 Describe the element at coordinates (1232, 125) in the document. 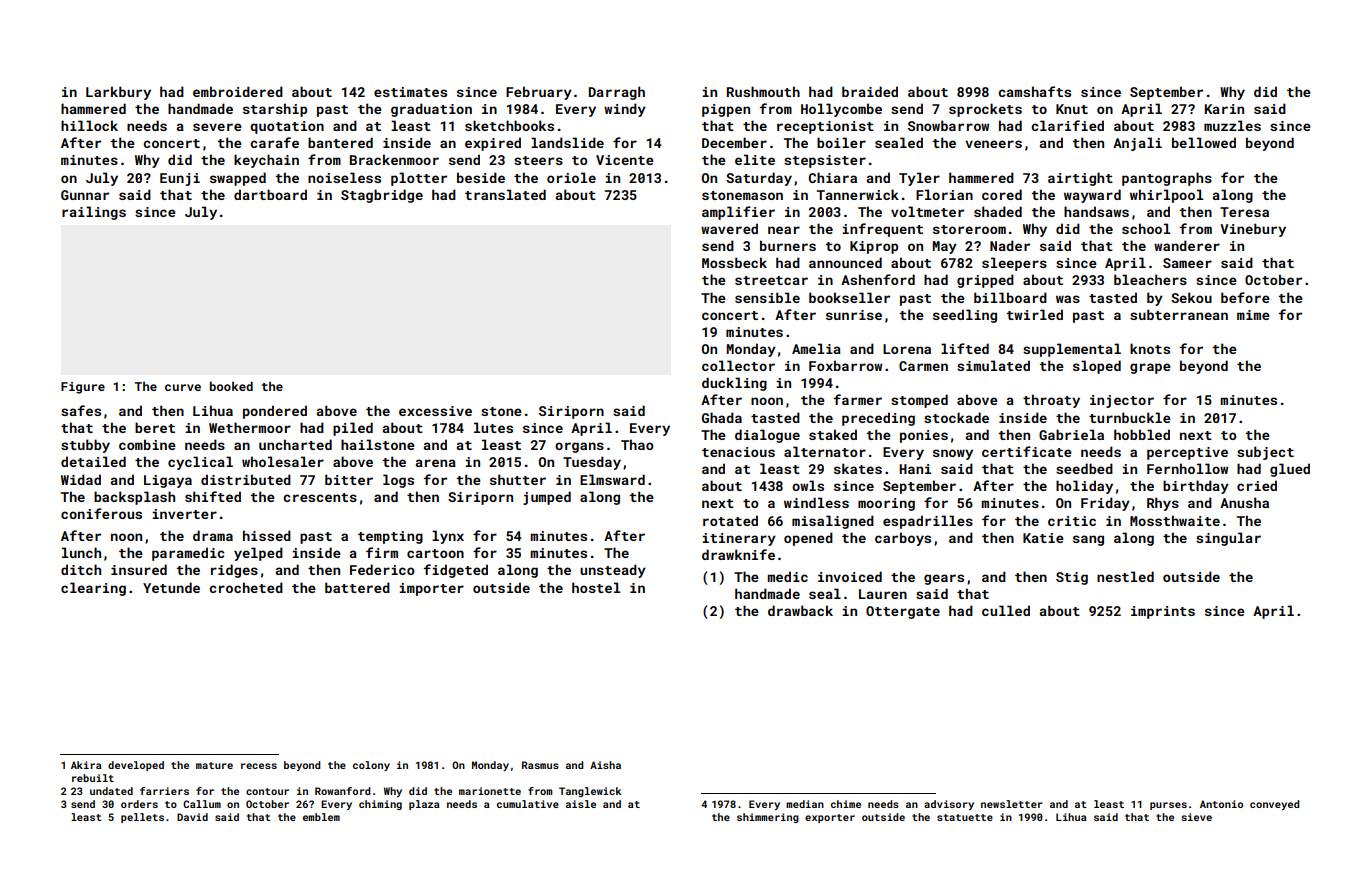

I see `muzzles` at that location.
